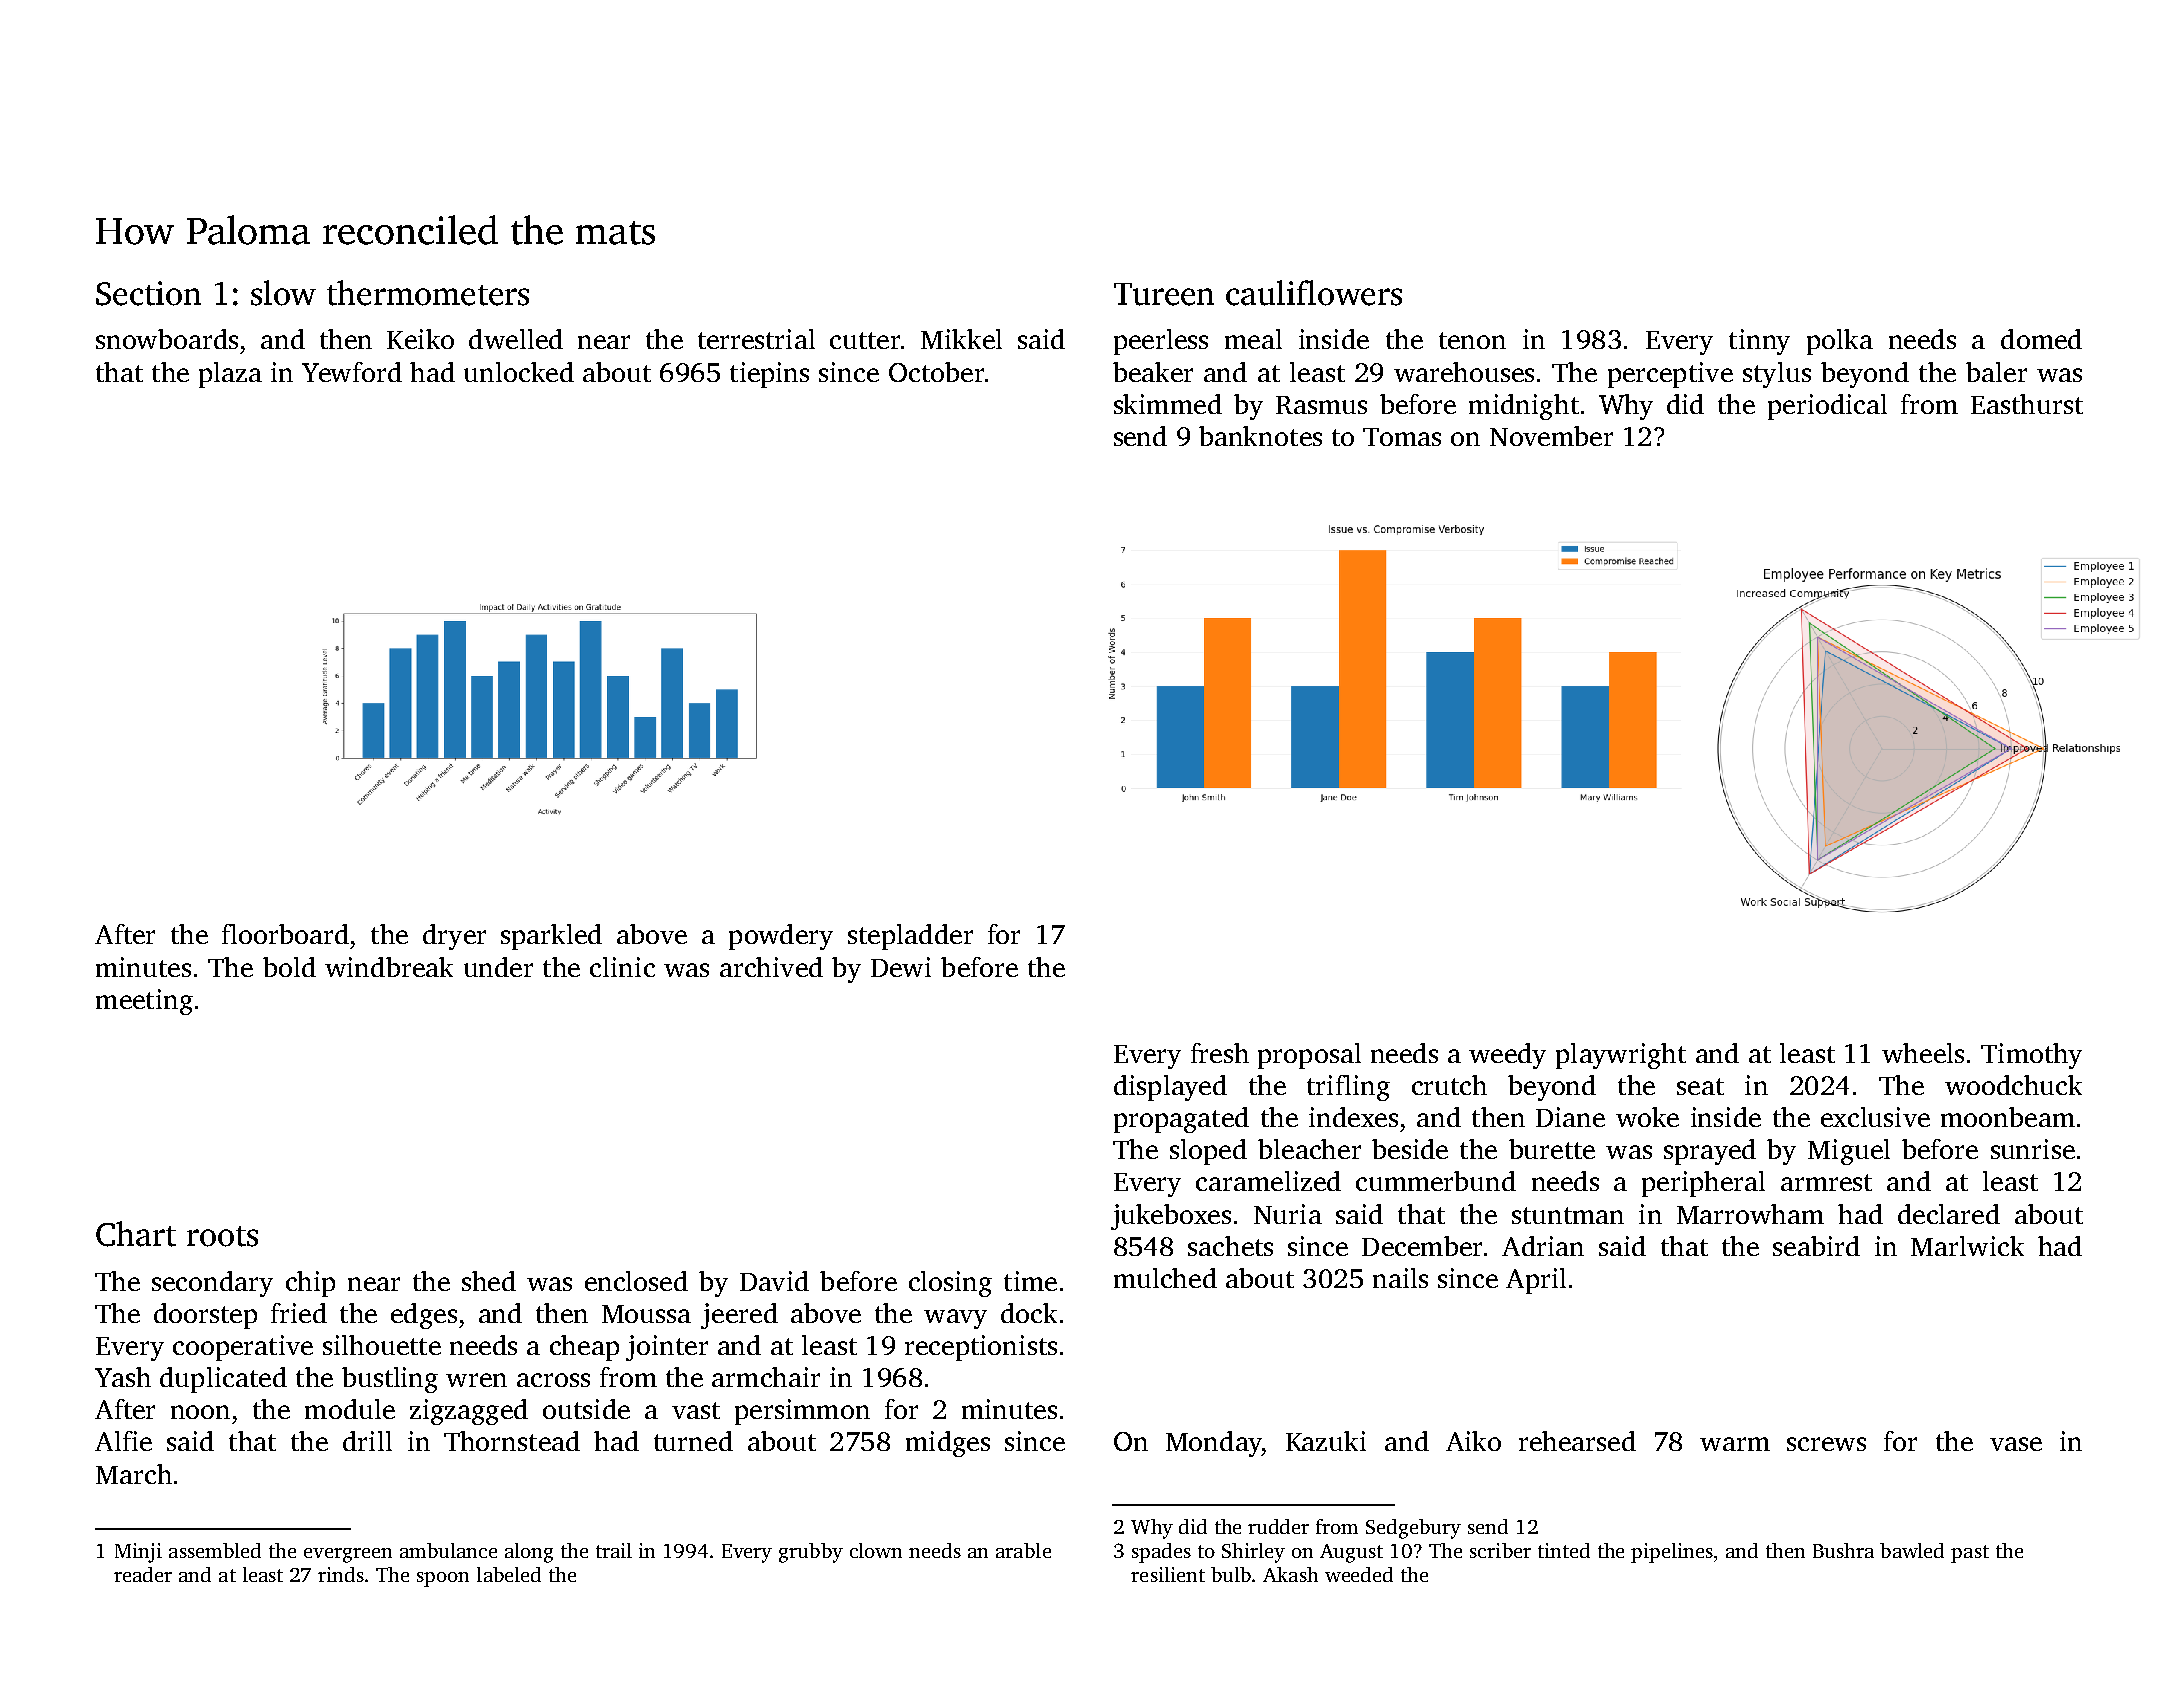 This screenshot has height=1683, width=2178. Describe the element at coordinates (1827, 407) in the screenshot. I see `periodical` at that location.
